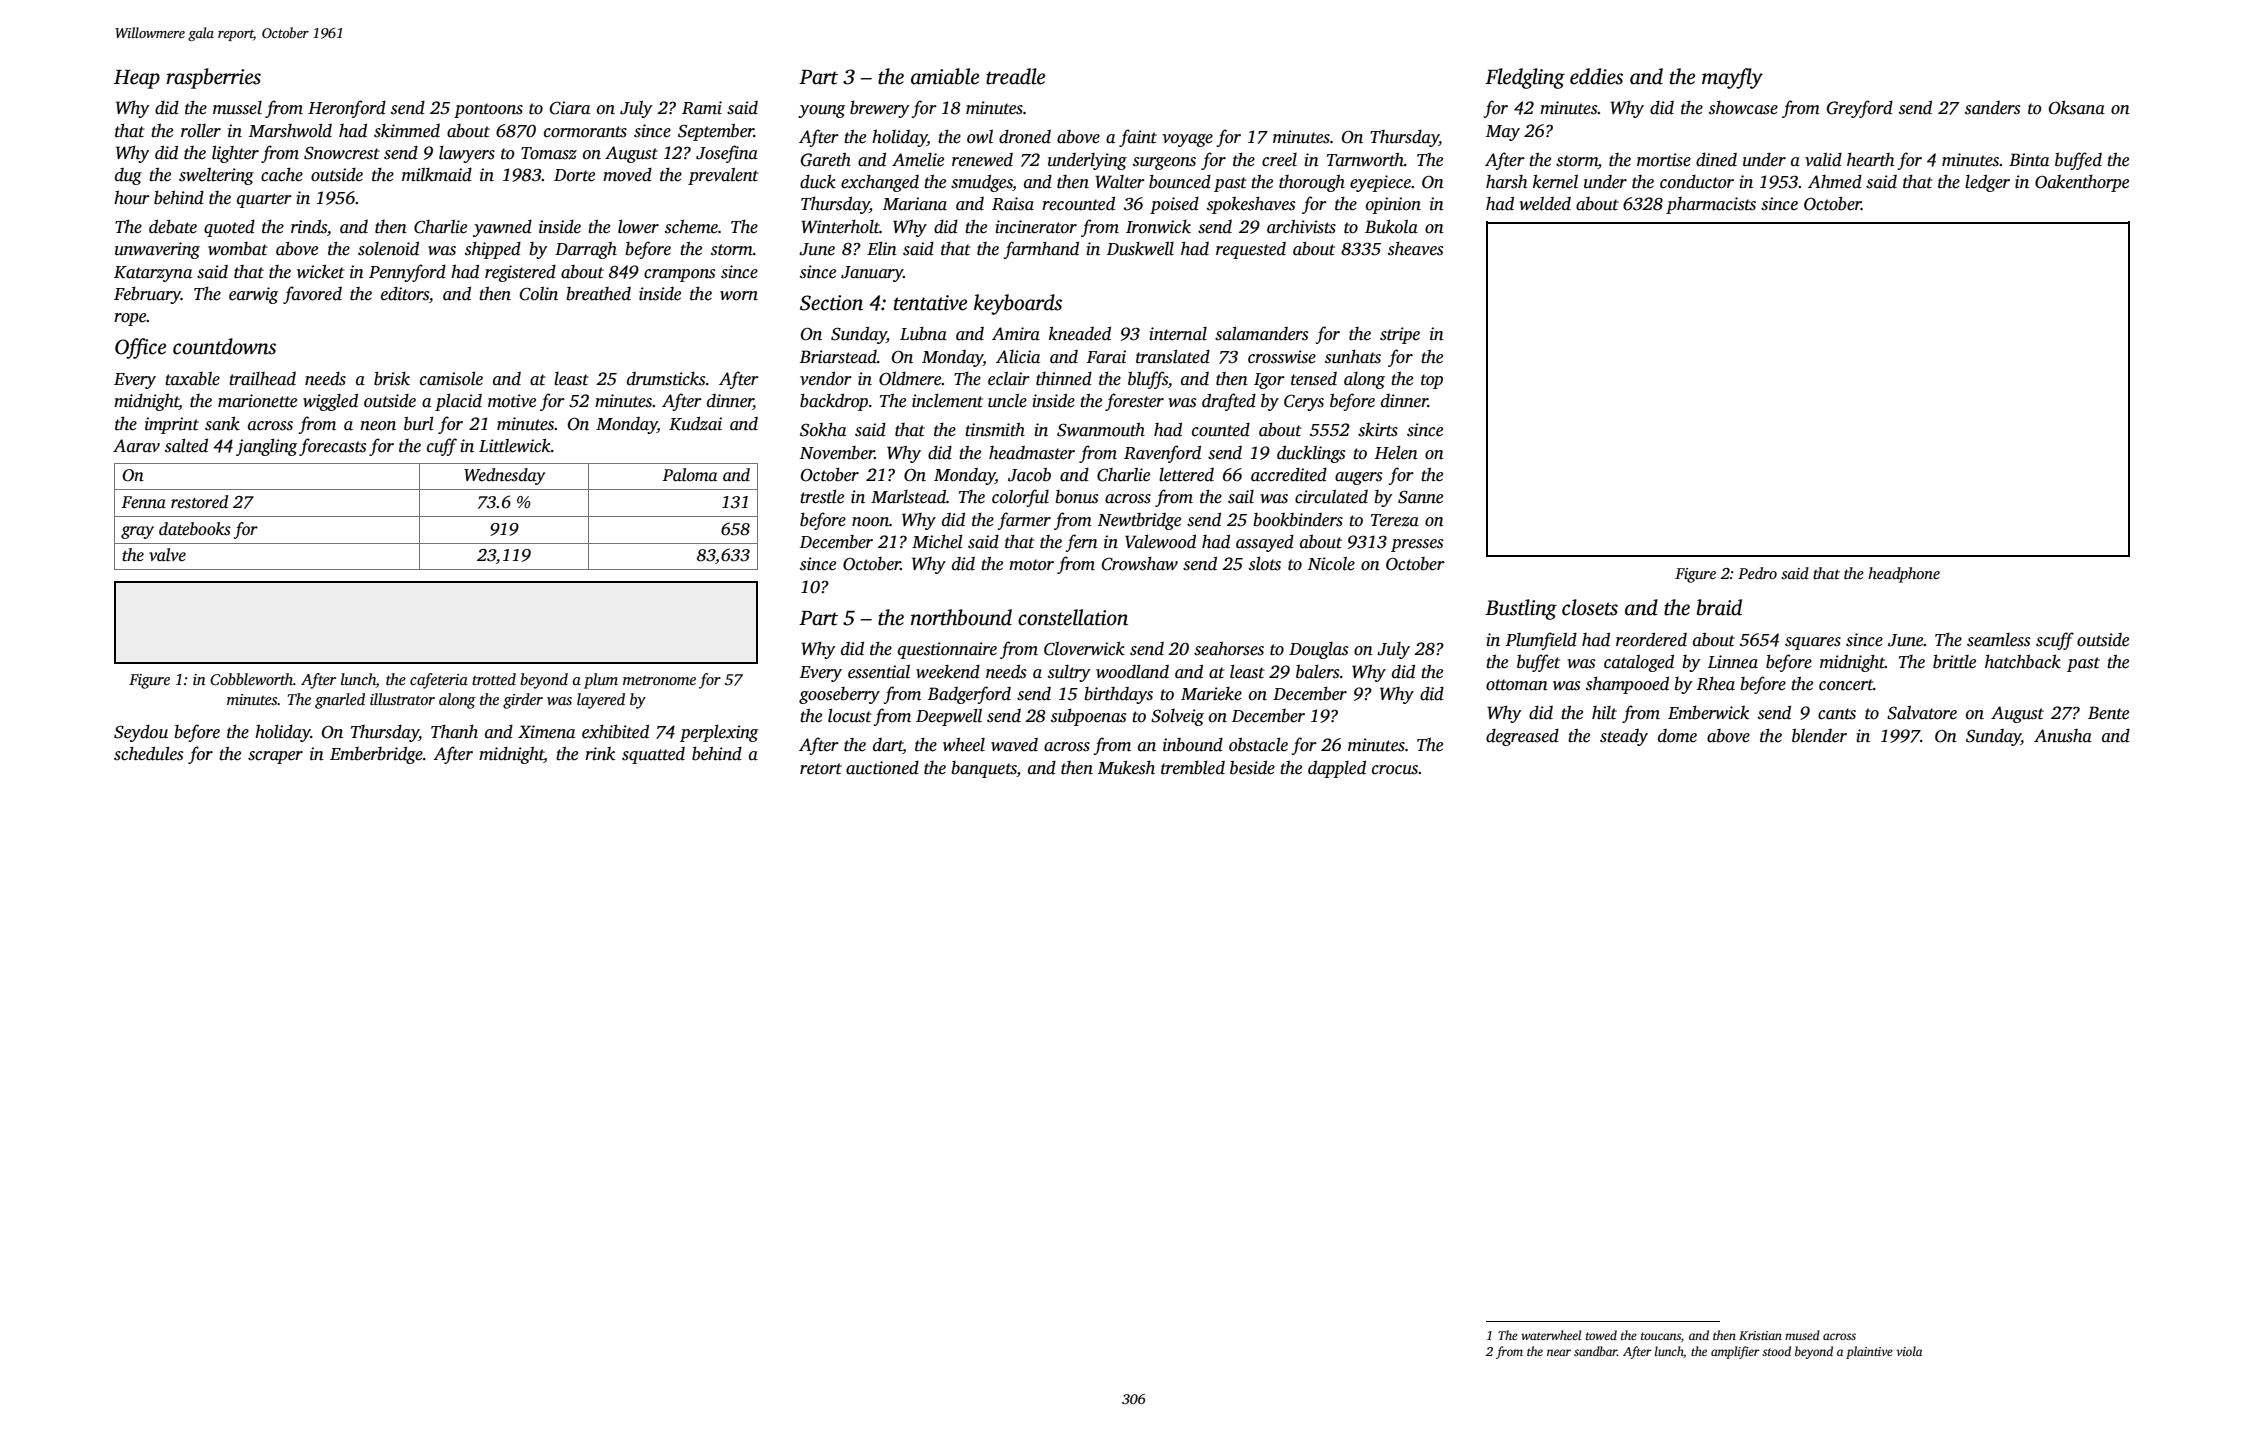  What do you see at coordinates (1601, 1335) in the page?
I see `towed` at bounding box center [1601, 1335].
